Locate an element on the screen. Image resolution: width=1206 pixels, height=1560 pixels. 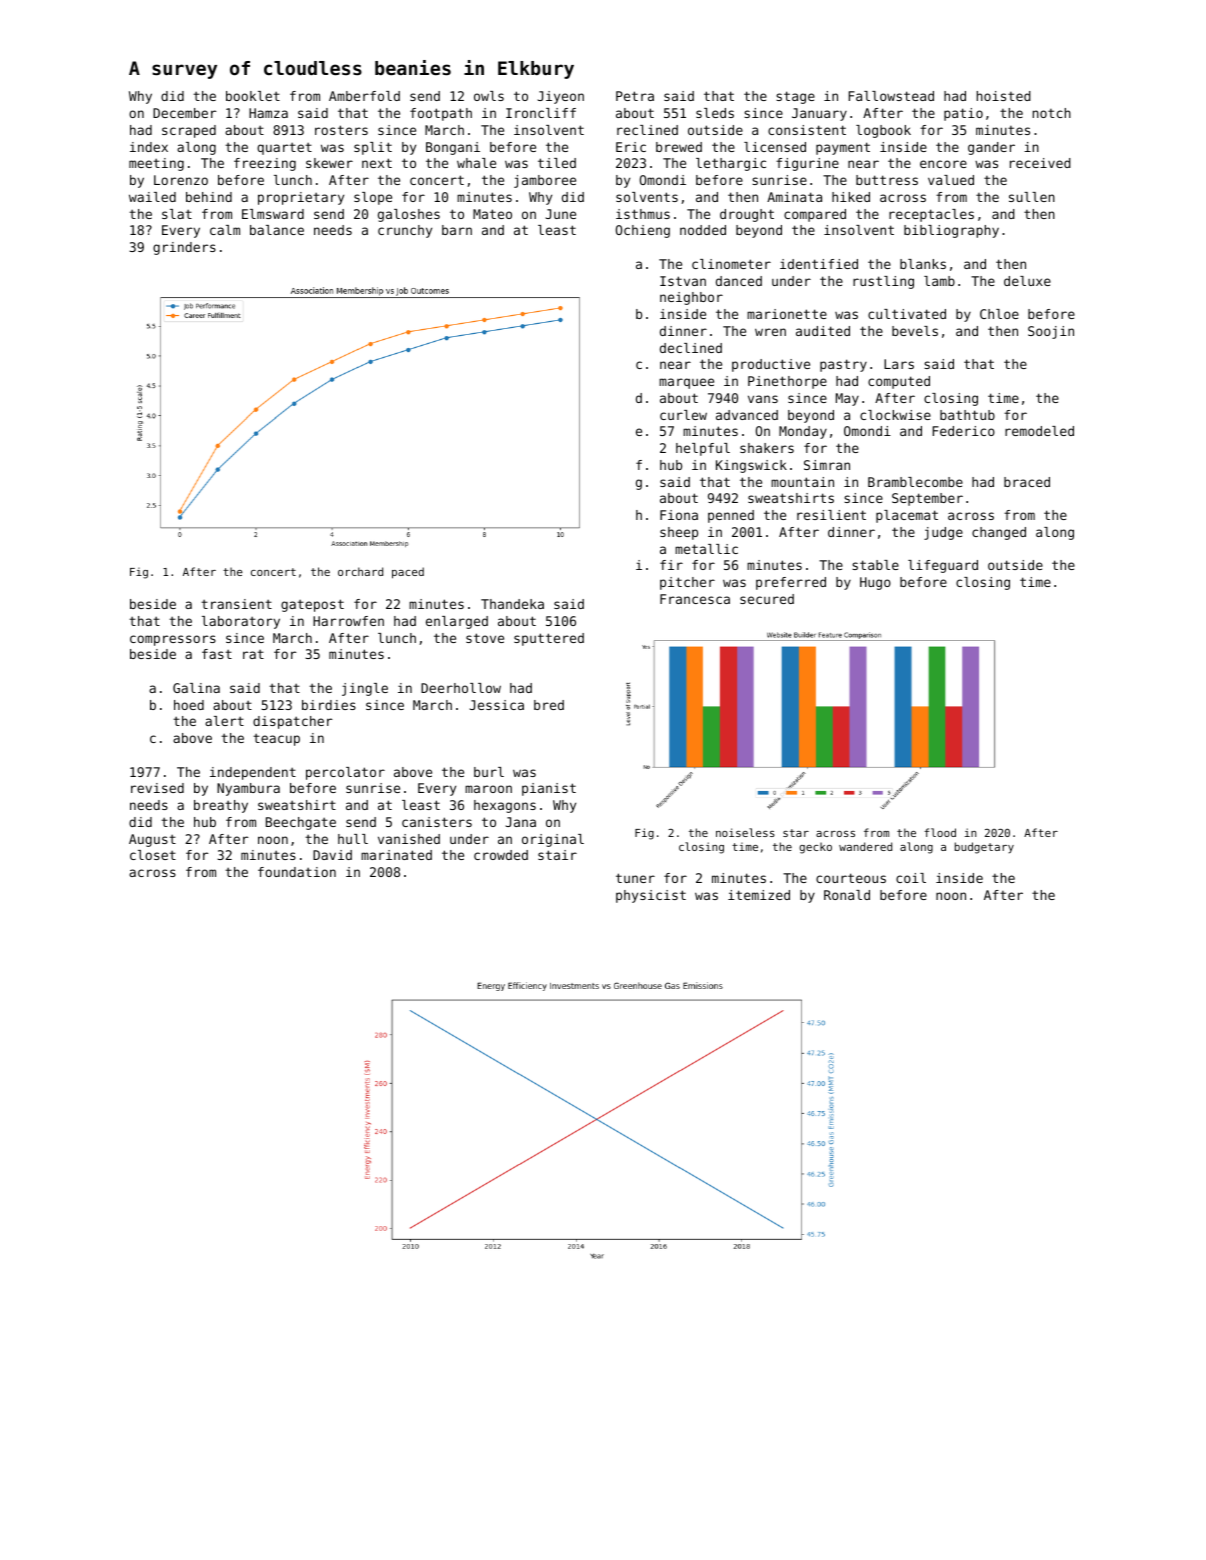
sputtered is located at coordinates (549, 639).
